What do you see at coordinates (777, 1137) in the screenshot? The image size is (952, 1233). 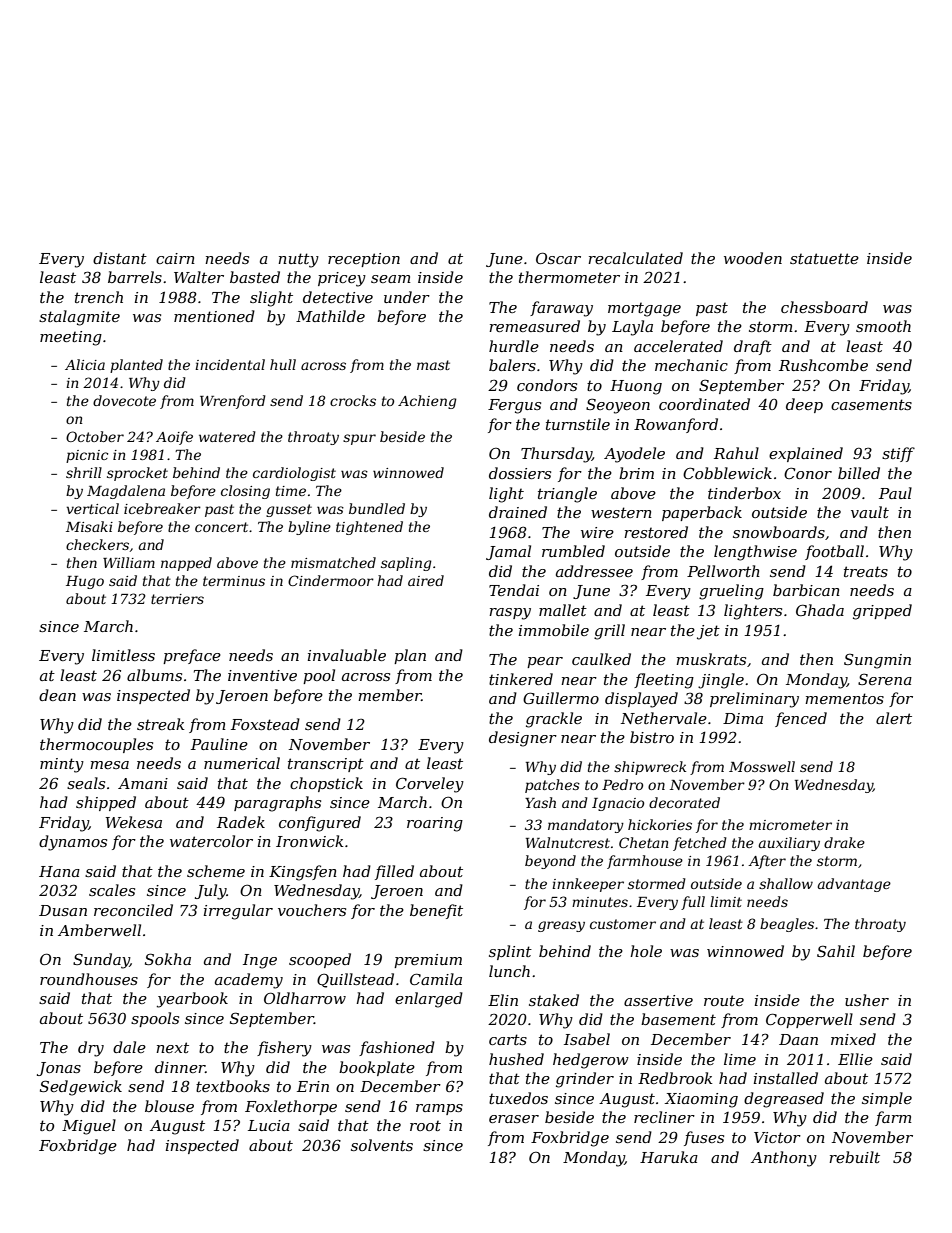 I see `Victor` at bounding box center [777, 1137].
